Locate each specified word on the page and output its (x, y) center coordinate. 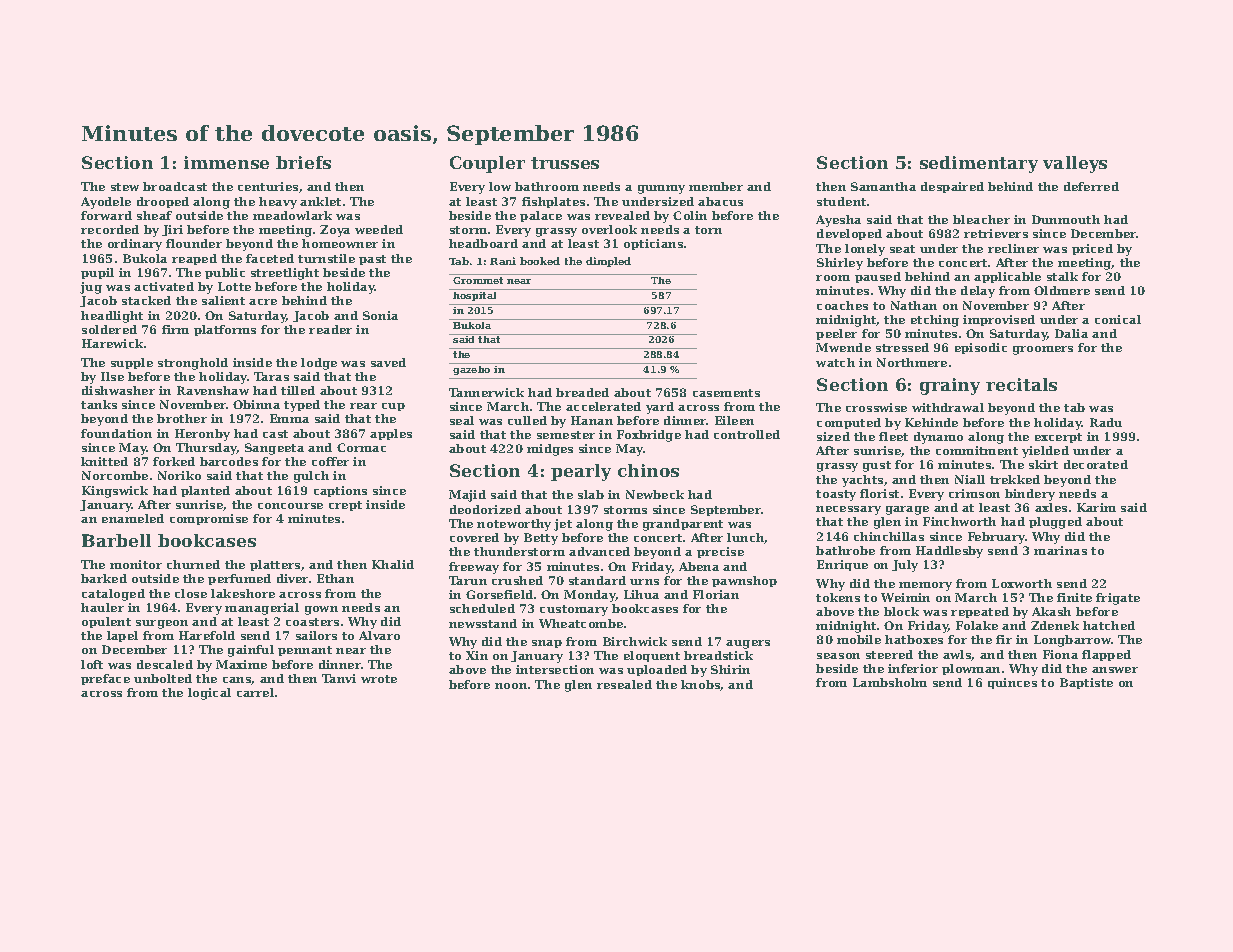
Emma (289, 418)
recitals (1021, 384)
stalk (1062, 276)
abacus (720, 201)
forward (106, 215)
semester (566, 435)
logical (209, 694)
